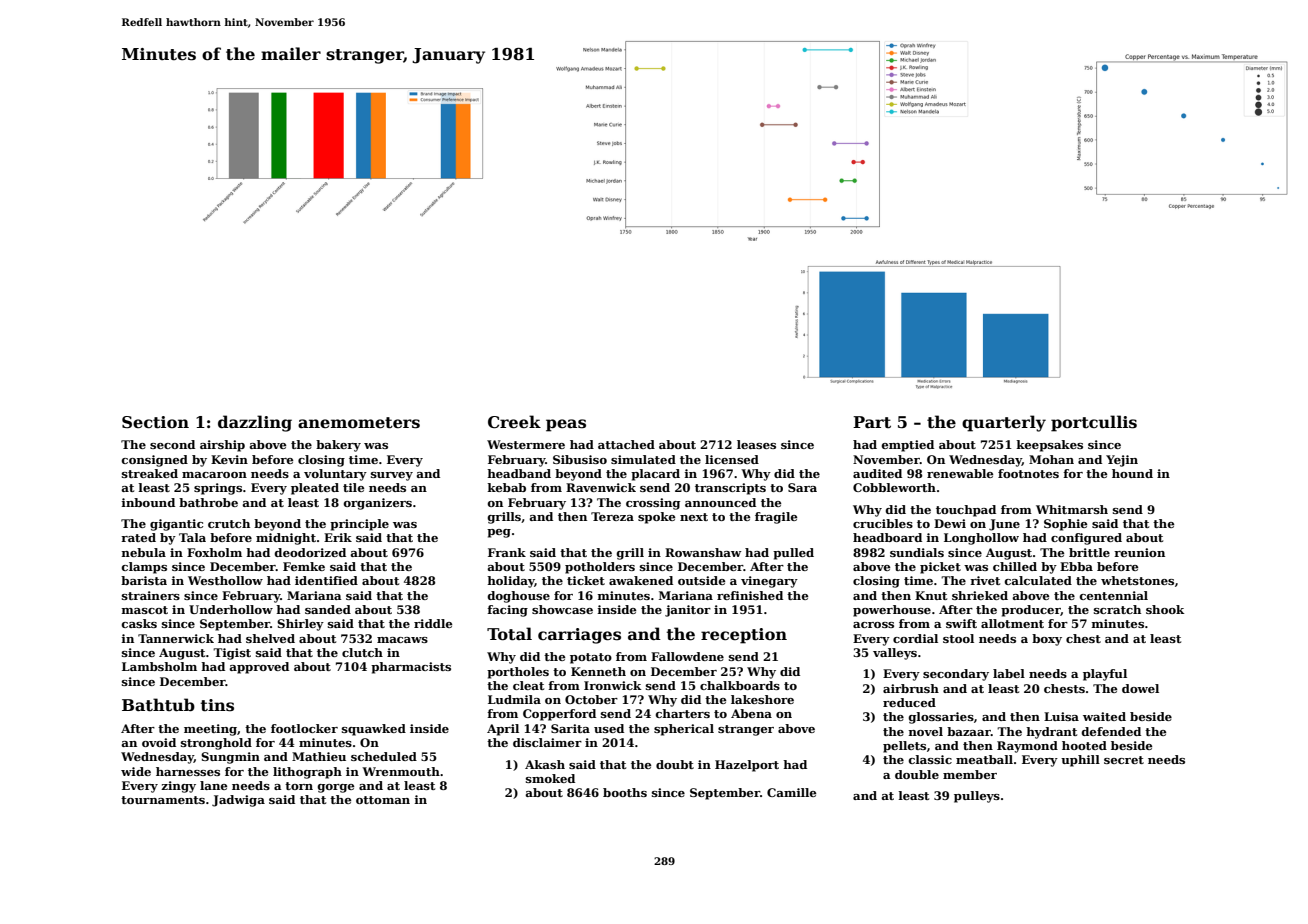 The width and height of the screenshot is (1308, 924). Describe the element at coordinates (1114, 595) in the screenshot. I see `centennial` at that location.
